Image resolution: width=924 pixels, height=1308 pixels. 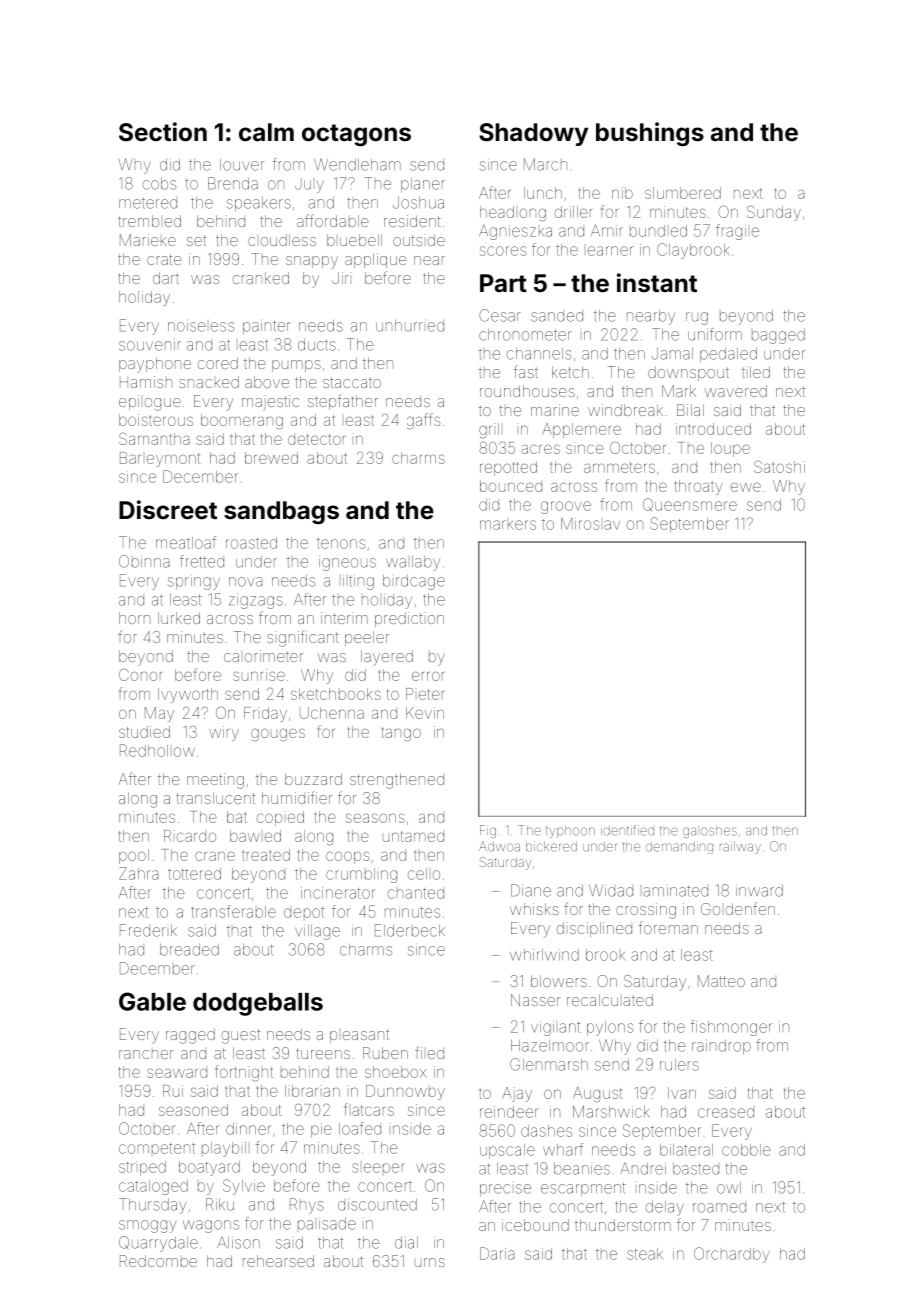 I want to click on urns, so click(x=430, y=1262).
